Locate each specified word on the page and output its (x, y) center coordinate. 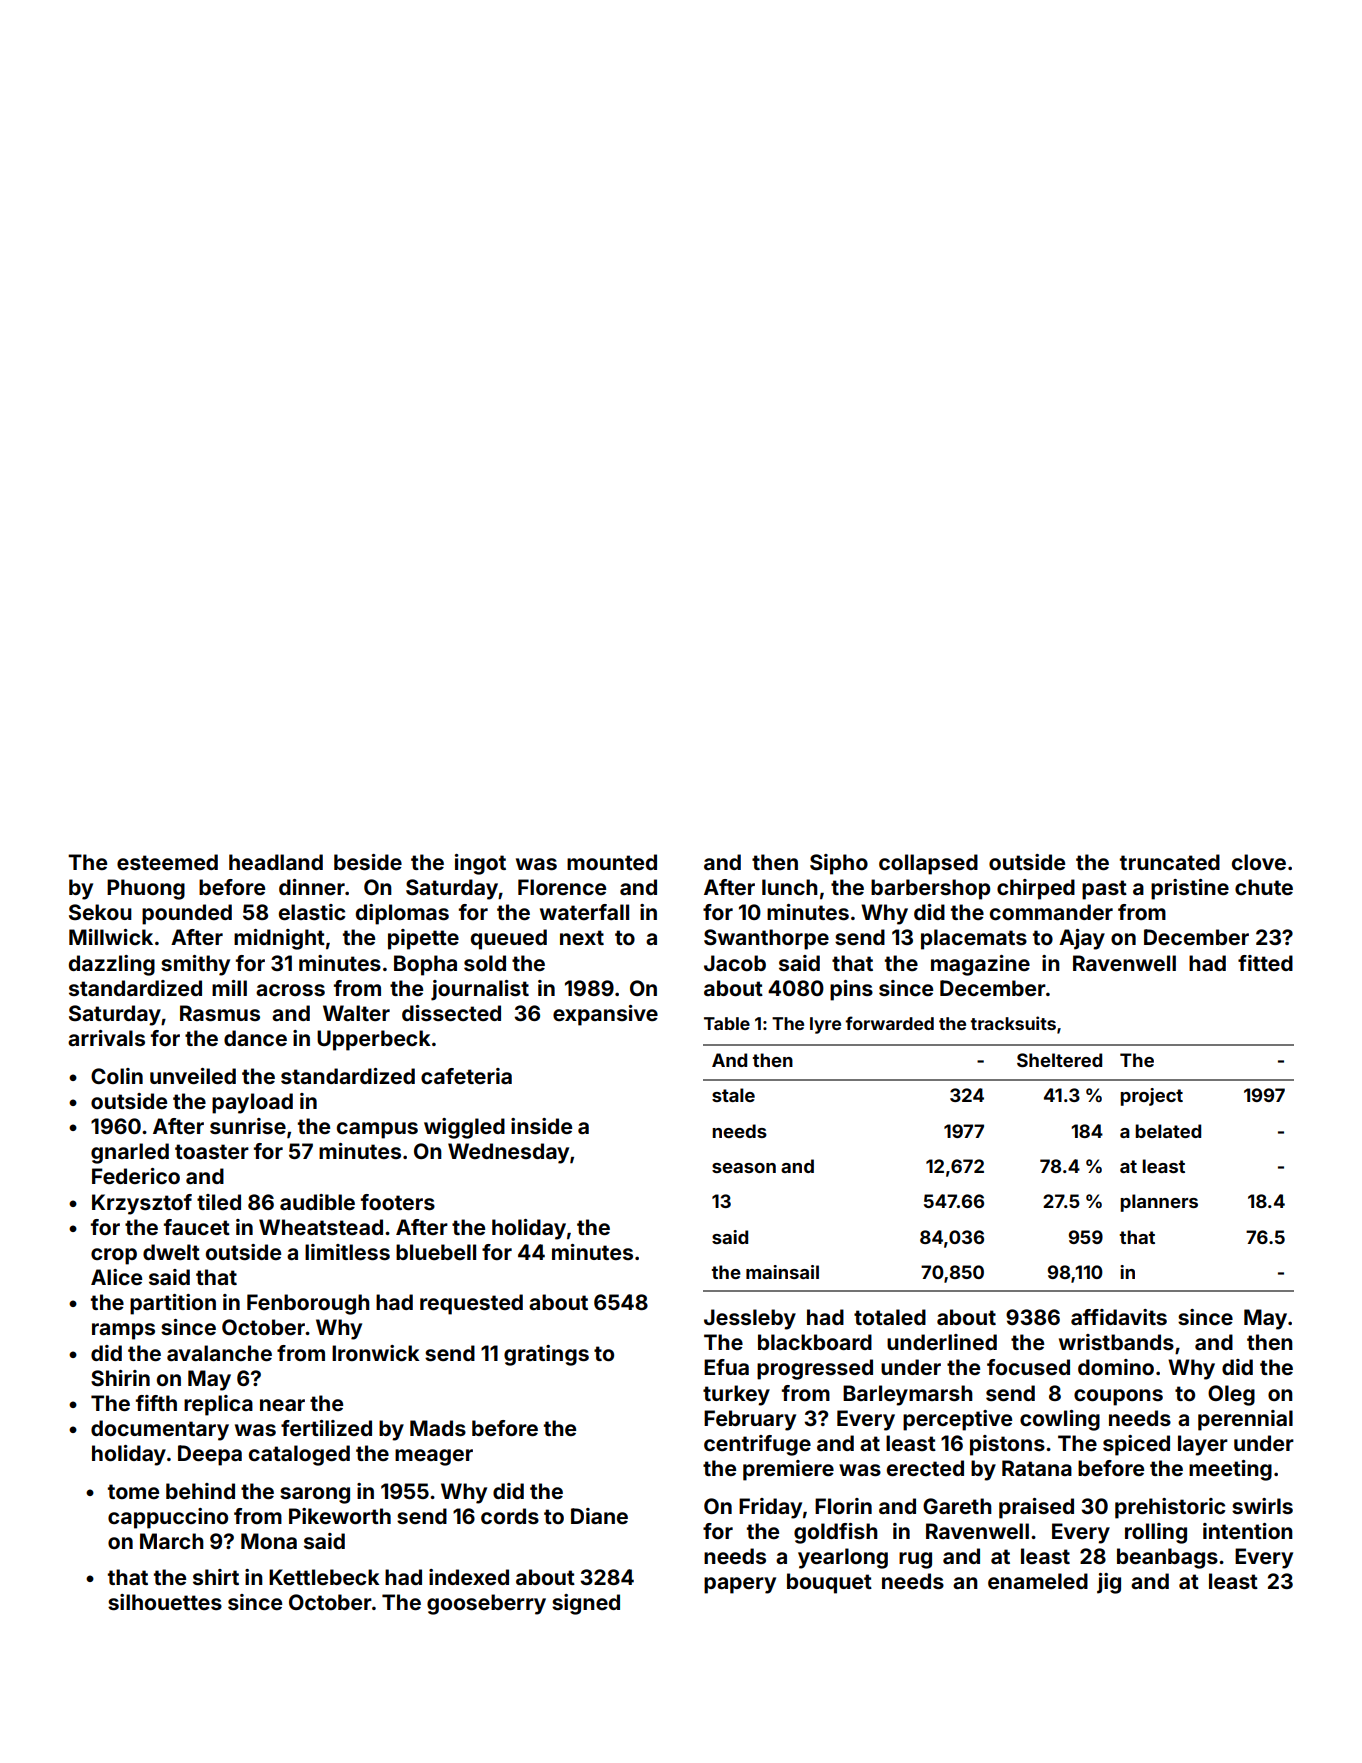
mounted (612, 862)
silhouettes (165, 1602)
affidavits (1119, 1317)
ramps (123, 1331)
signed (586, 1604)
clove (1259, 862)
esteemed (167, 862)
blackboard (815, 1342)
